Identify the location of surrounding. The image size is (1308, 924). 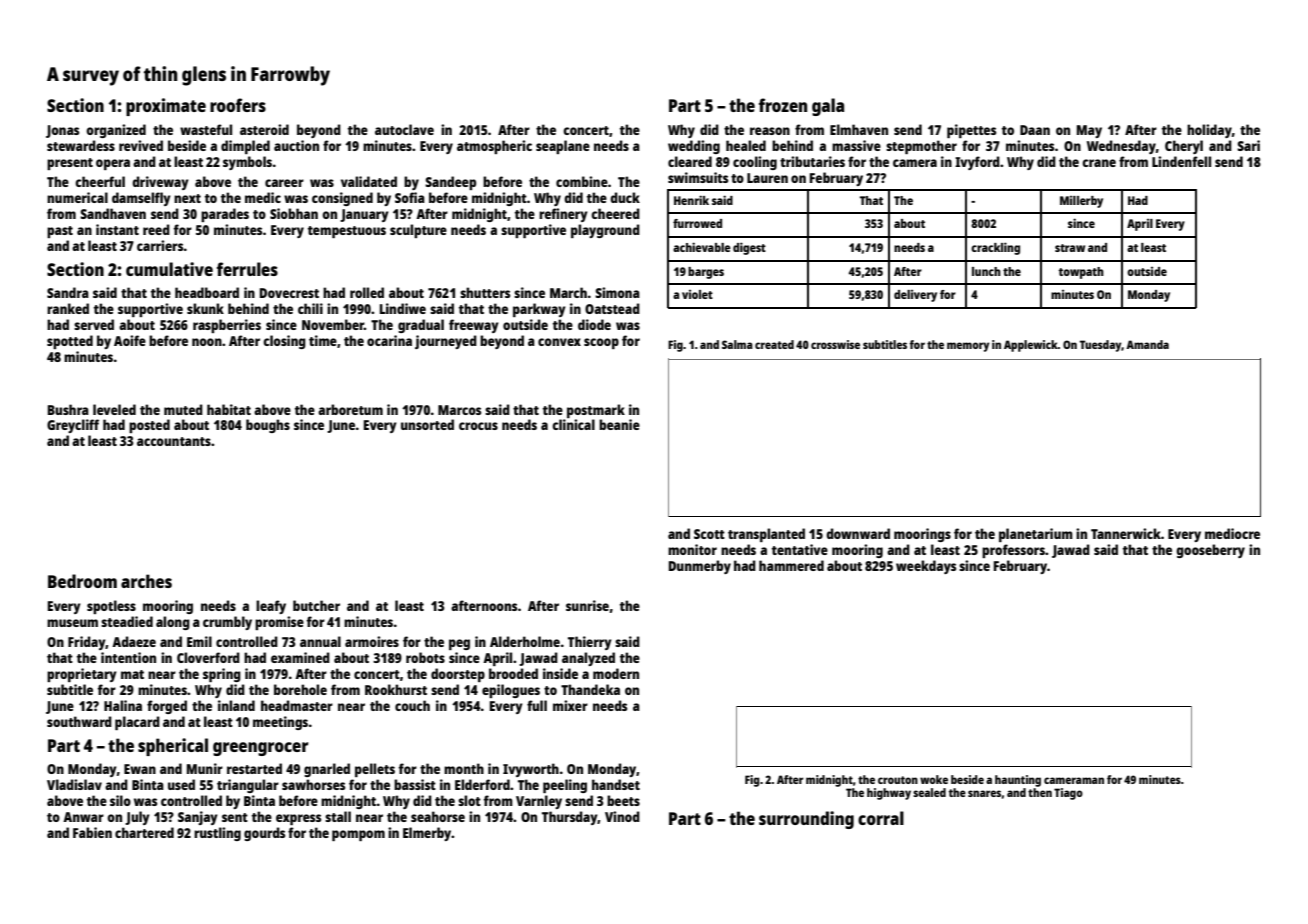
(806, 820).
